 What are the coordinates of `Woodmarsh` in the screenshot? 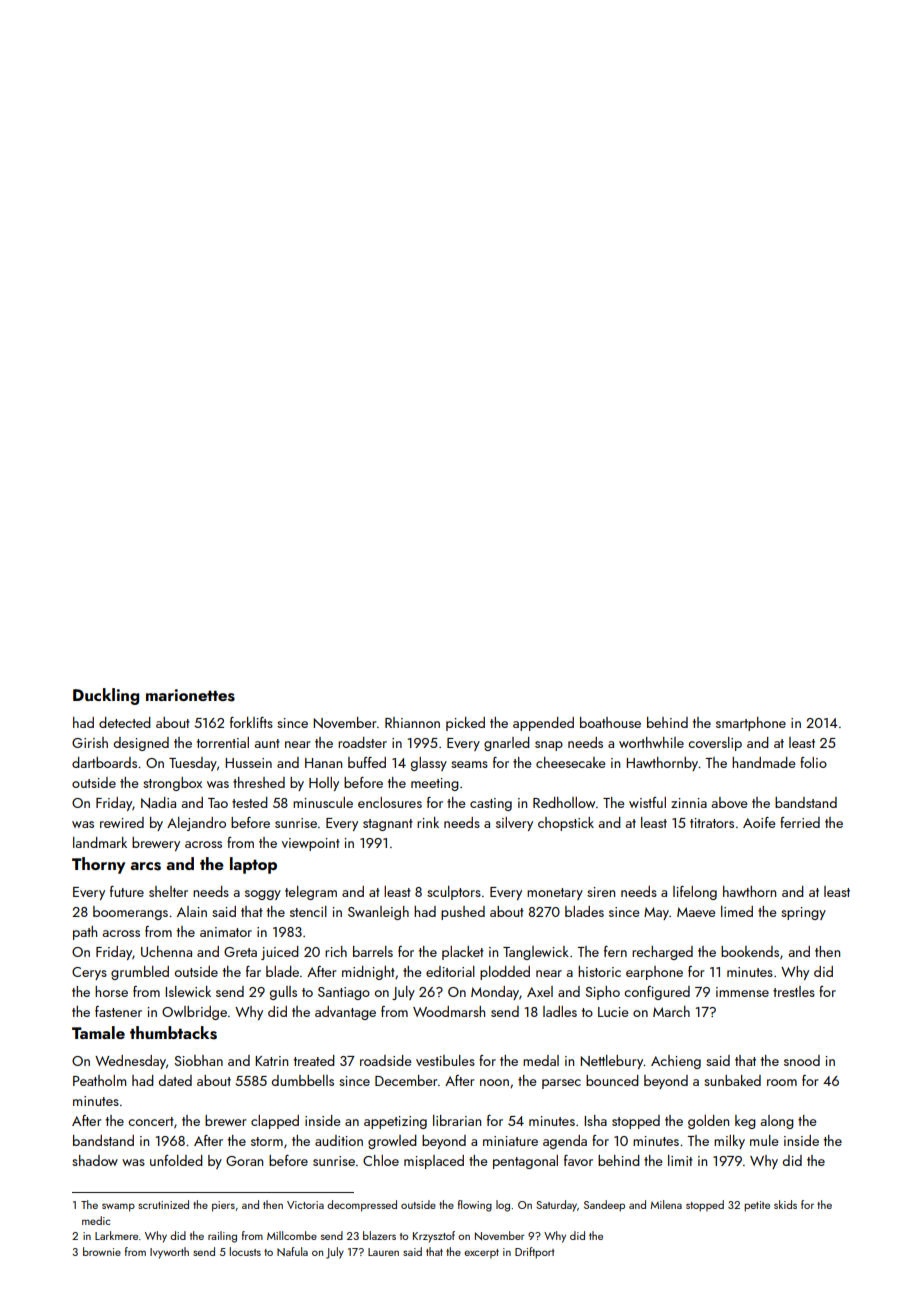 It's located at (449, 1011).
